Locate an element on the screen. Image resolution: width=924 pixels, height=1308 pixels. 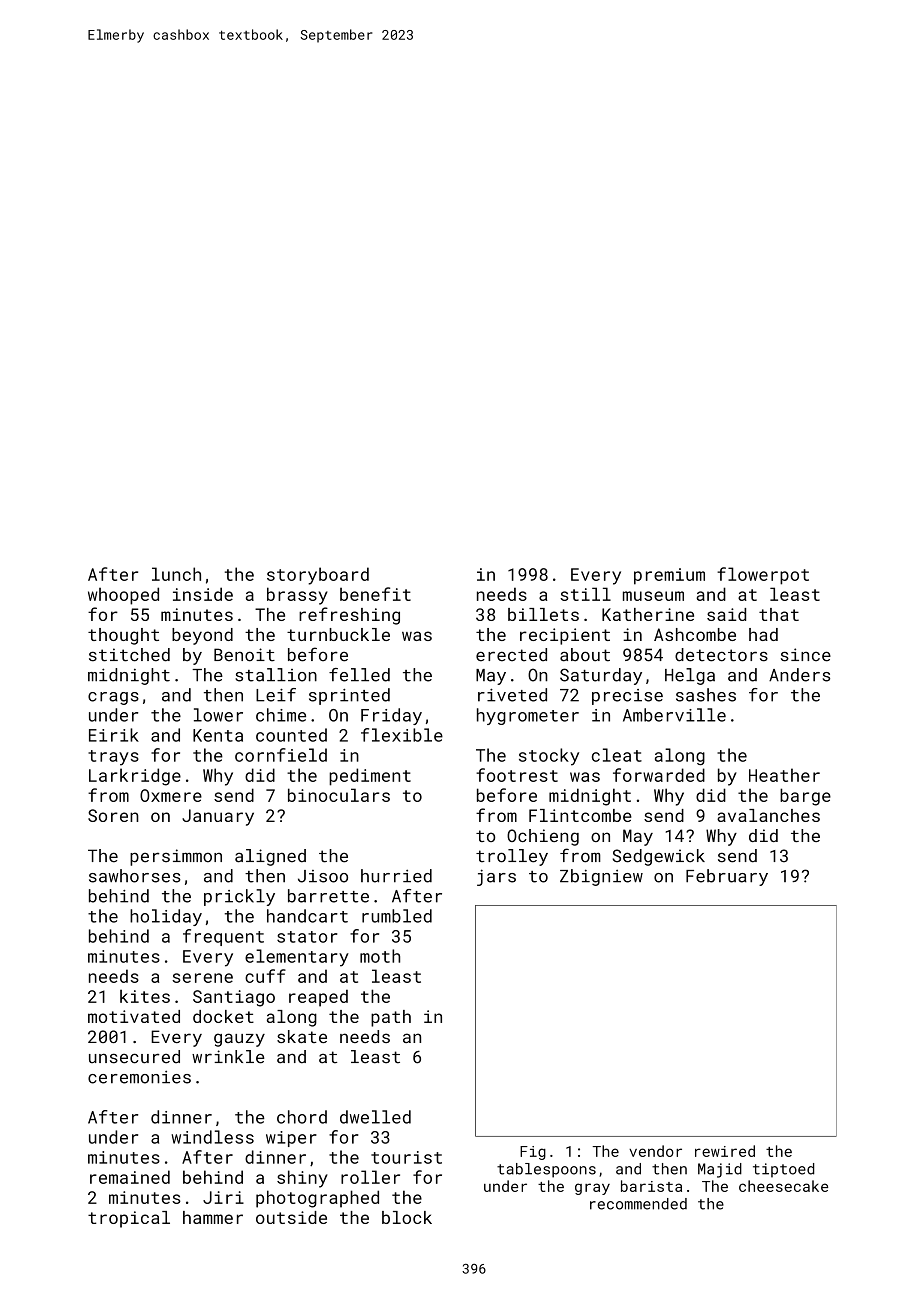
that is located at coordinates (779, 614).
